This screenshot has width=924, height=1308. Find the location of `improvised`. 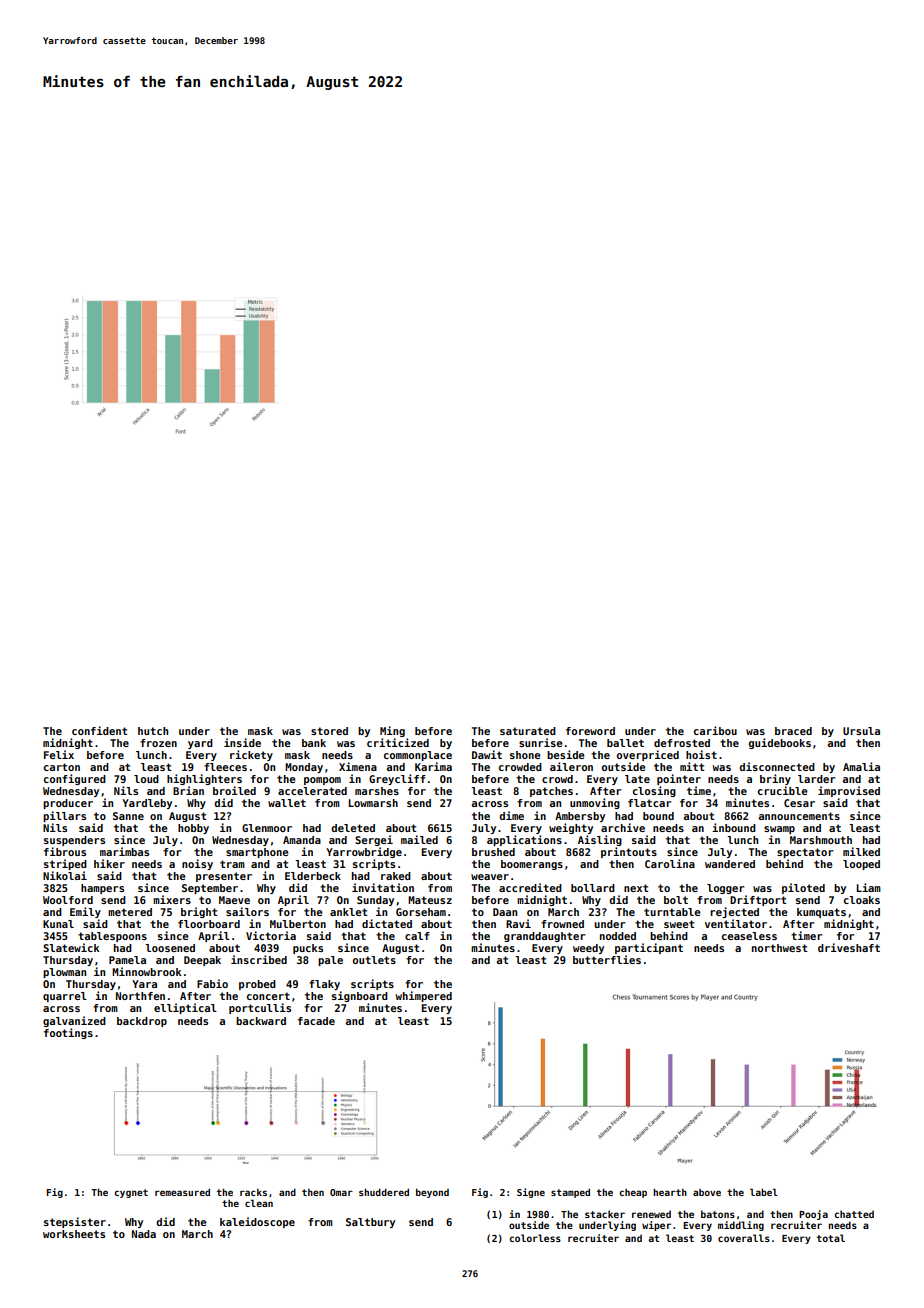

improvised is located at coordinates (849, 791).
